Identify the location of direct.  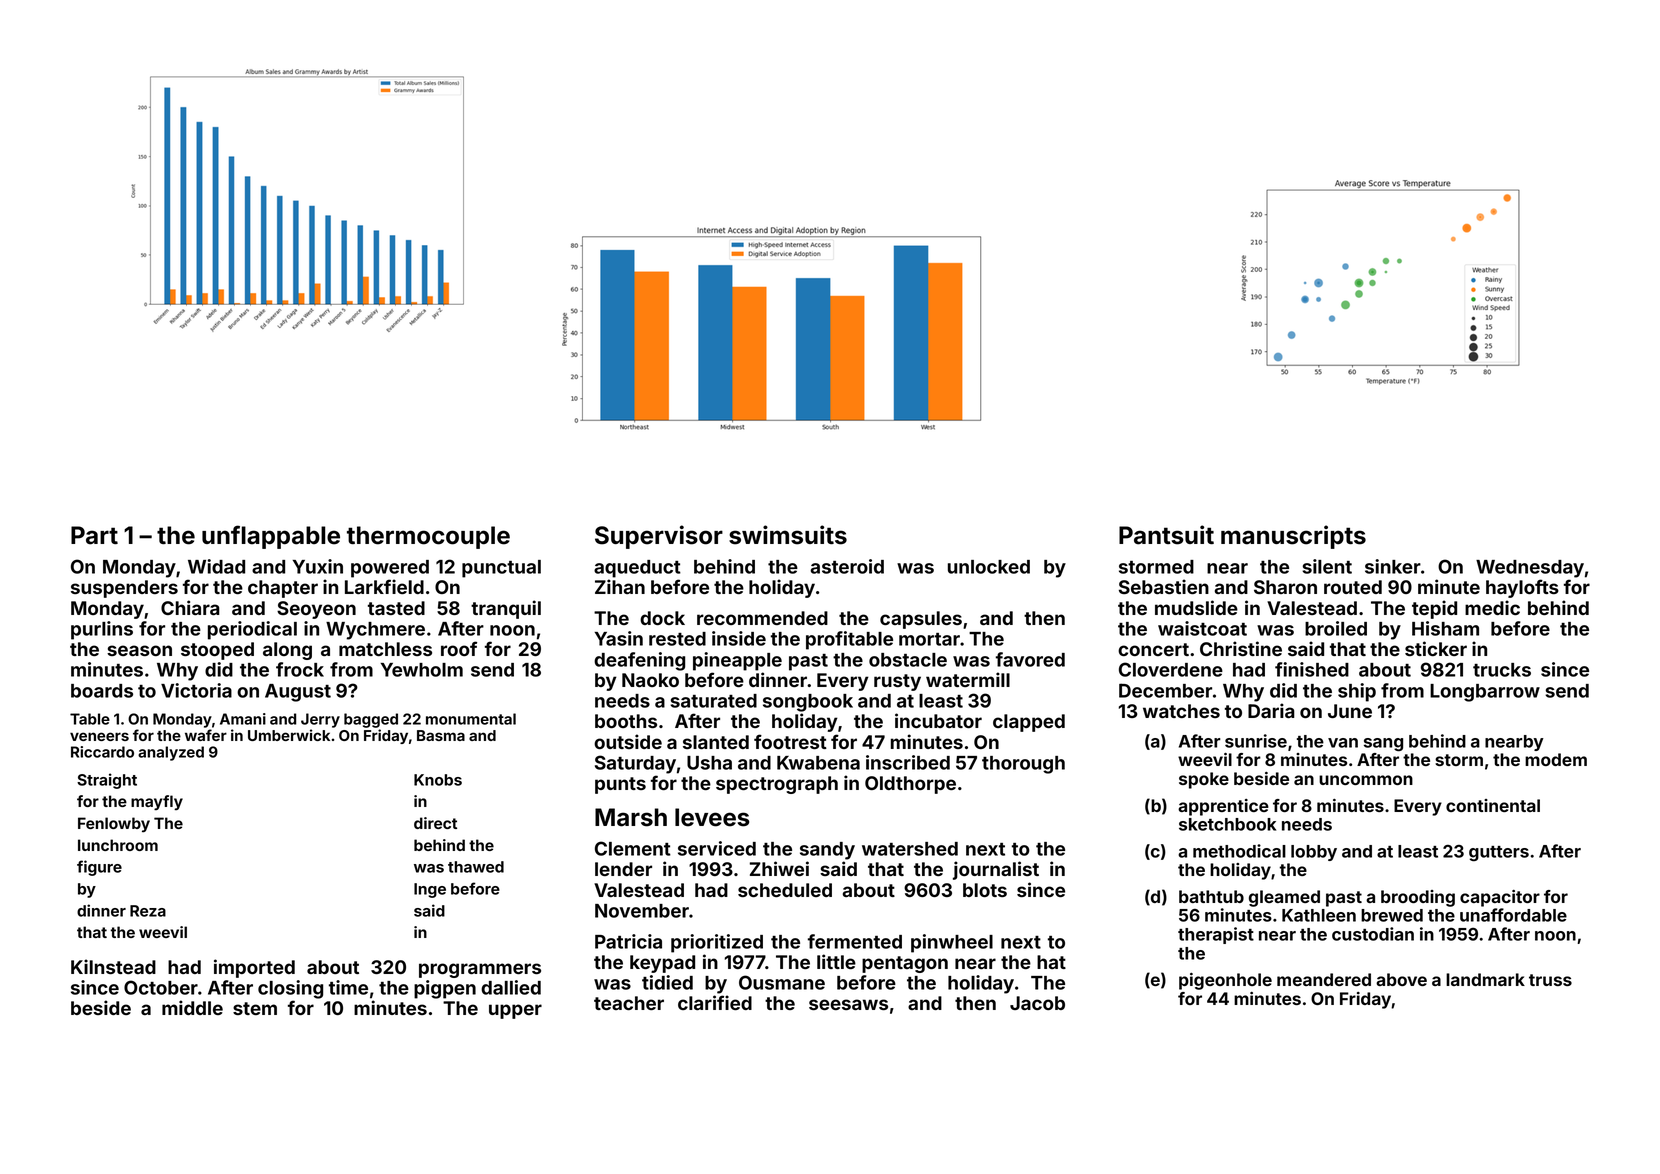
(435, 823).
